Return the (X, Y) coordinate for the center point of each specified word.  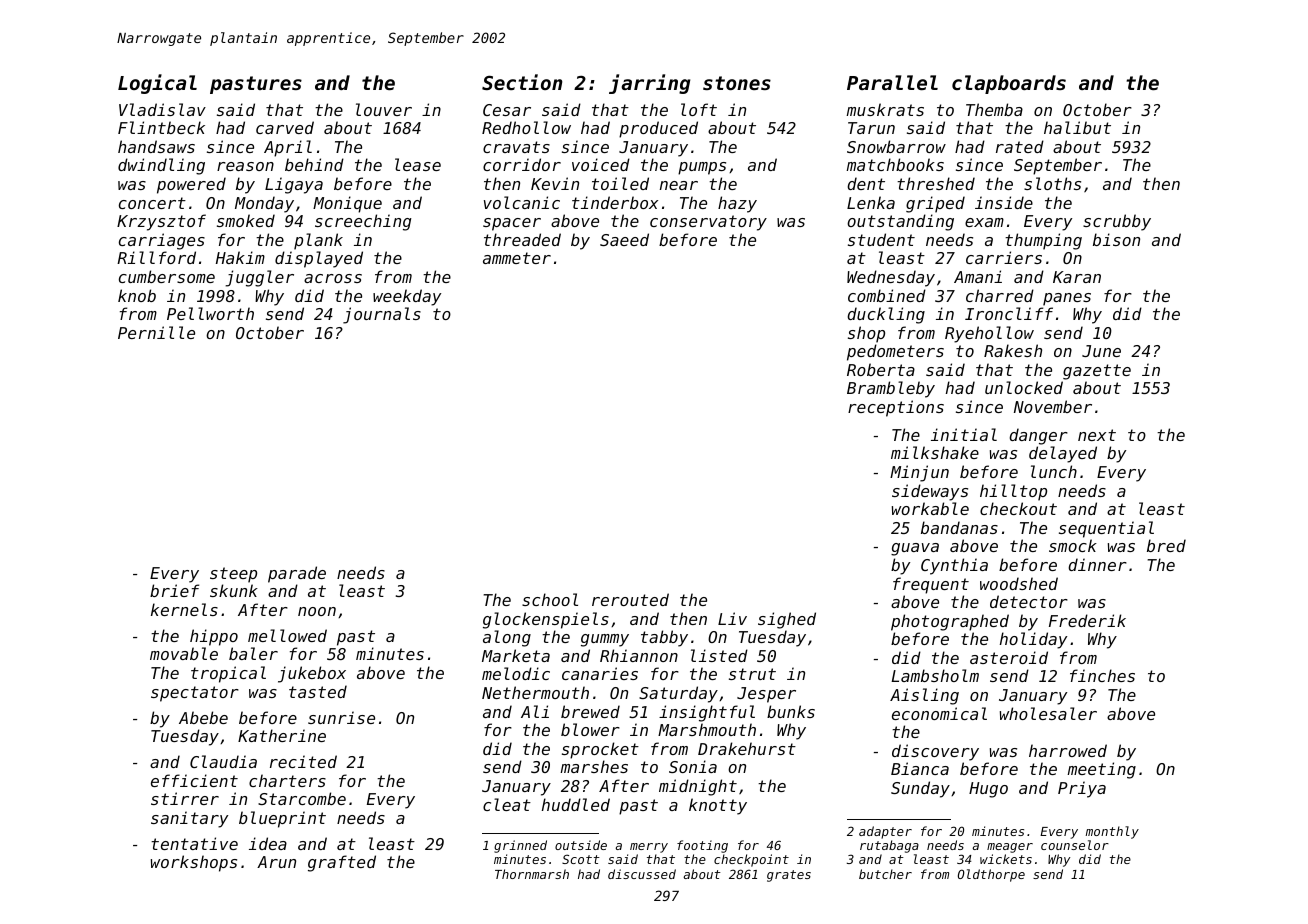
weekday (407, 297)
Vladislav (162, 109)
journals (382, 315)
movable (184, 653)
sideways (930, 492)
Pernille (156, 332)
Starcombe (302, 798)
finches (1102, 675)
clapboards (1009, 84)
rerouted (630, 599)
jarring (649, 84)
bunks (791, 711)
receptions (896, 408)
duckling (886, 315)
